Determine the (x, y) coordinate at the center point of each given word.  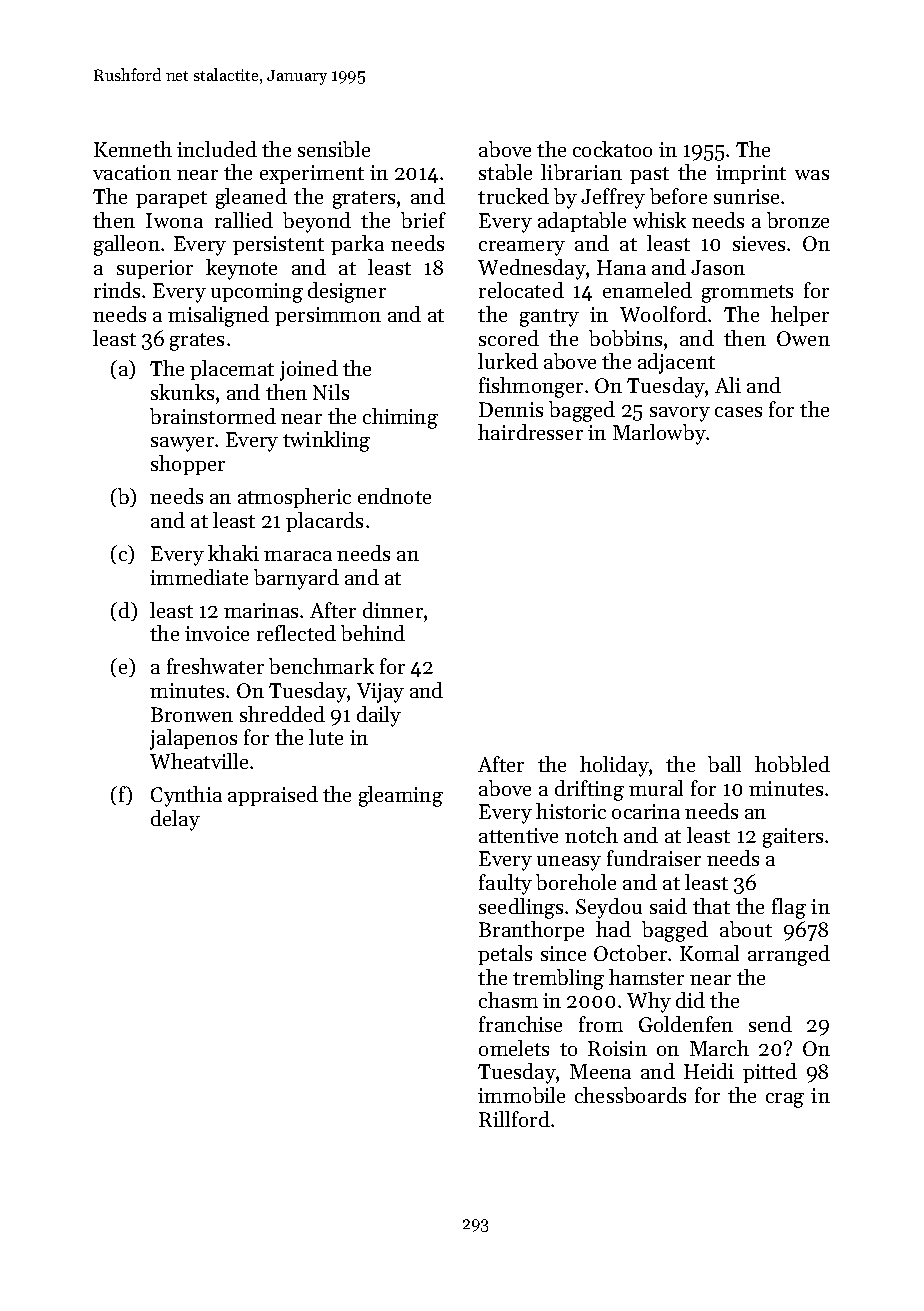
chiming (400, 418)
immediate (199, 577)
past (649, 175)
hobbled (792, 764)
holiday (614, 766)
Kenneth (133, 149)
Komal (709, 953)
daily (379, 716)
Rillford (514, 1119)
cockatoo (612, 149)
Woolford (663, 314)
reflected (296, 633)
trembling (558, 979)
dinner (393, 610)
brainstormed (213, 416)
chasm (508, 1000)
